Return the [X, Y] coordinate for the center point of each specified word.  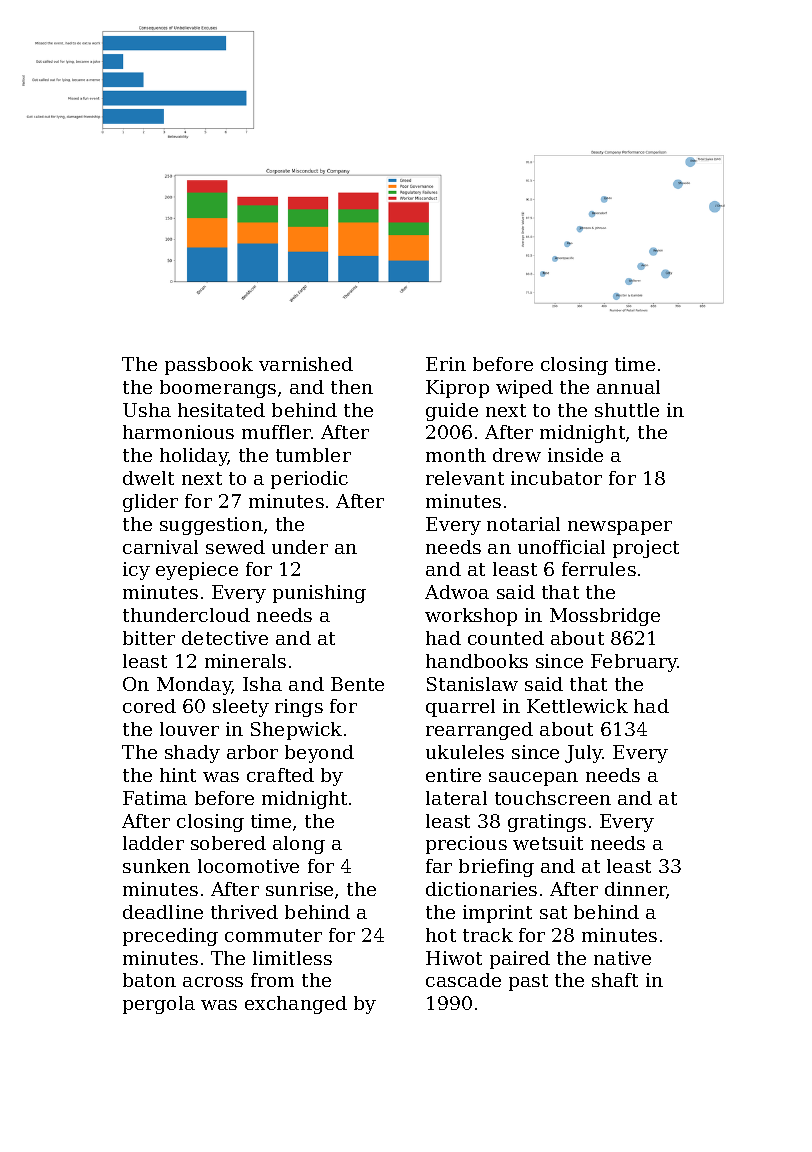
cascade [463, 980]
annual [628, 387]
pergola [159, 1005]
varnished [306, 364]
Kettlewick [577, 706]
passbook [209, 366]
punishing [319, 594]
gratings [547, 823]
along [299, 845]
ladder [153, 843]
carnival [160, 547]
